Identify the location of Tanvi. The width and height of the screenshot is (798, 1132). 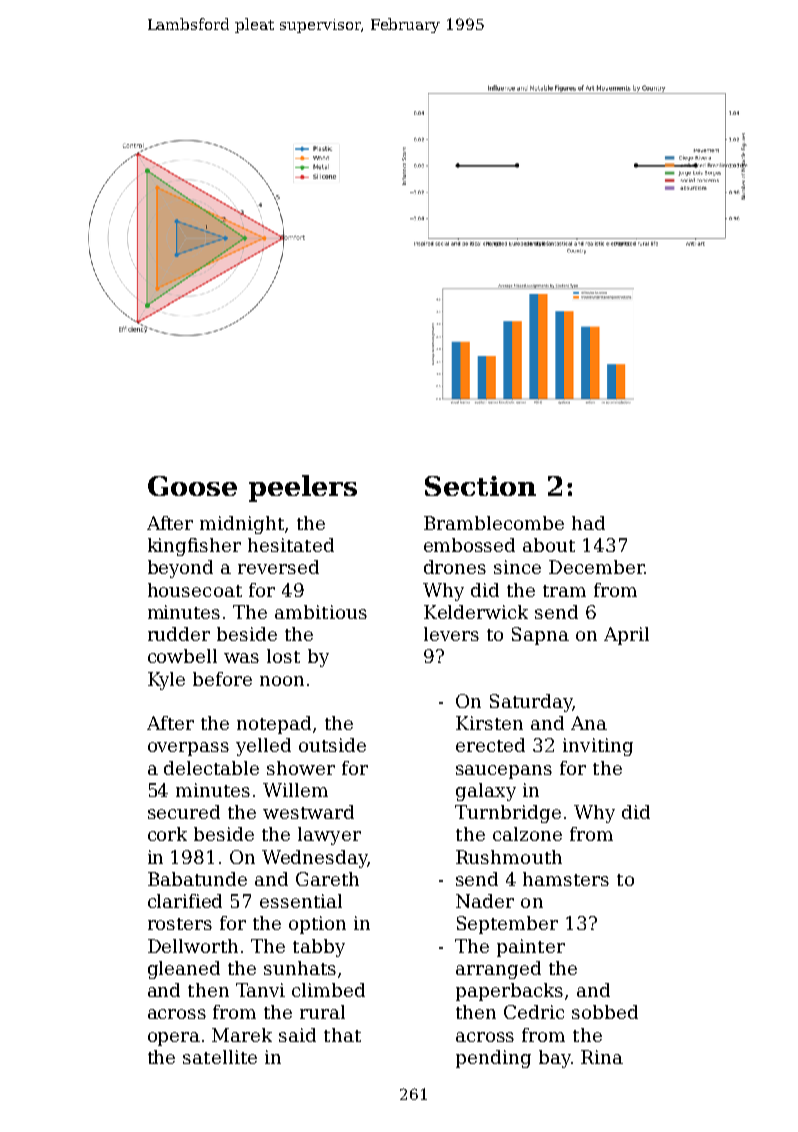
(260, 990).
